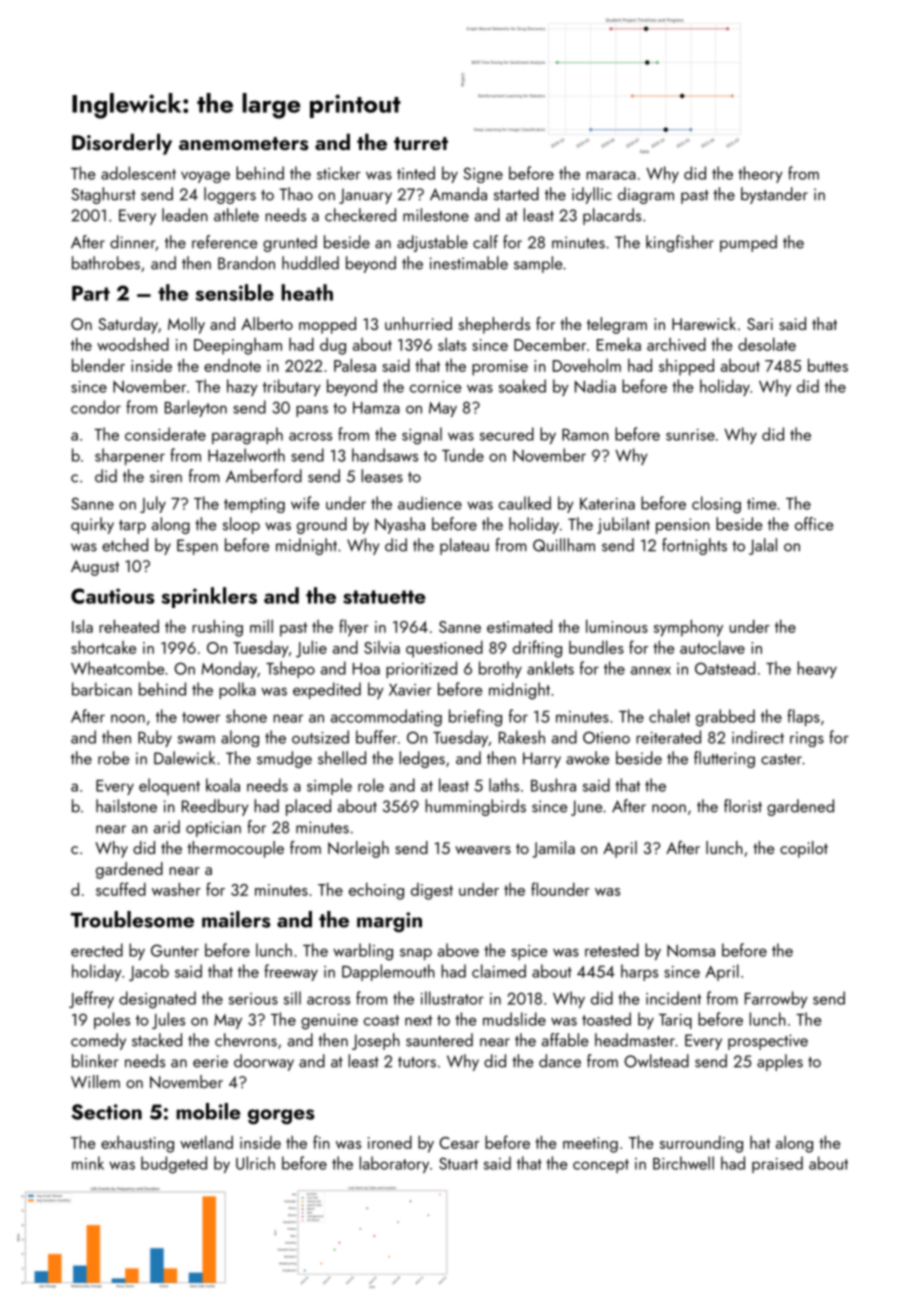  I want to click on buffer, so click(376, 737).
